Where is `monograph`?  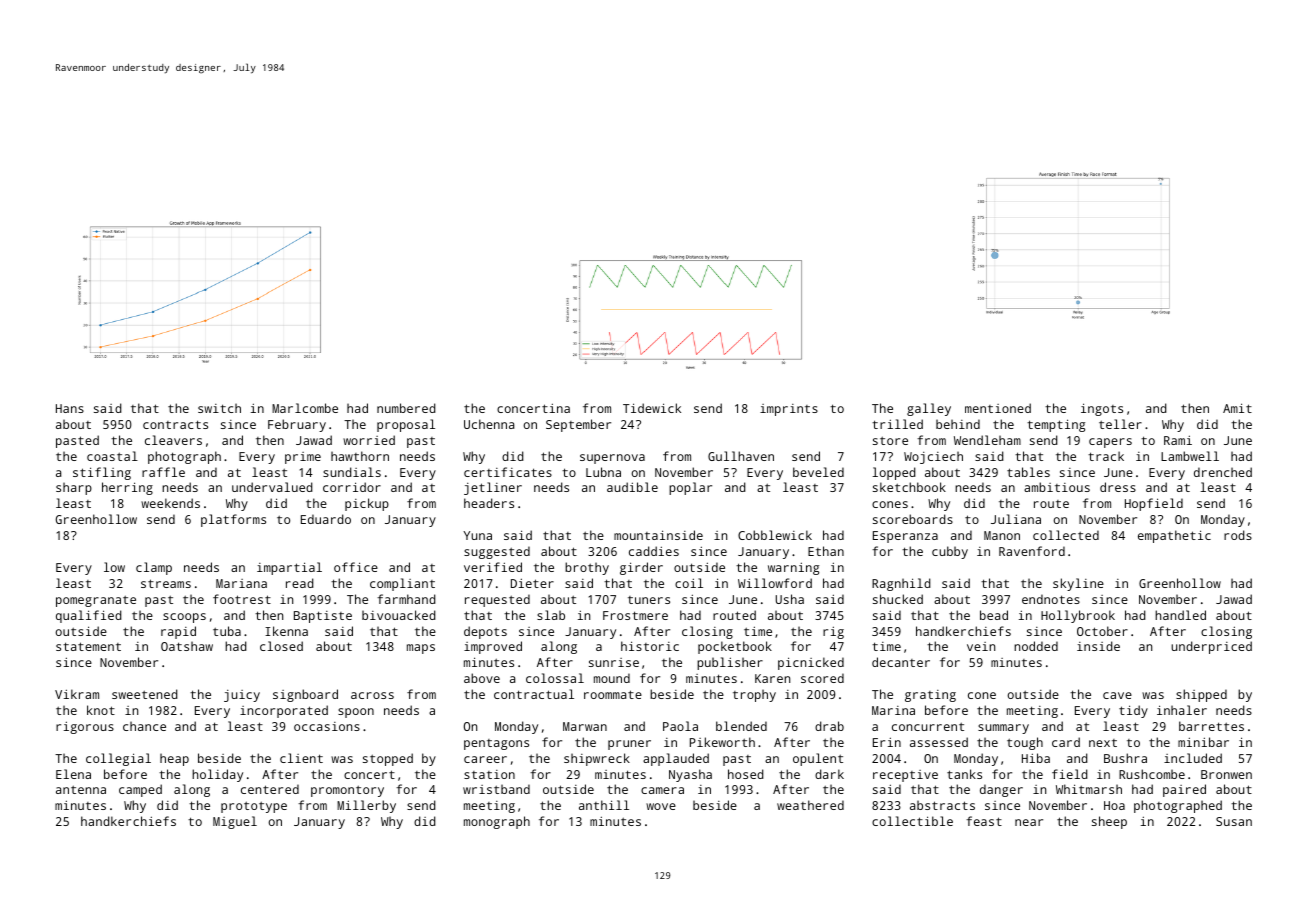 monograph is located at coordinates (497, 822).
